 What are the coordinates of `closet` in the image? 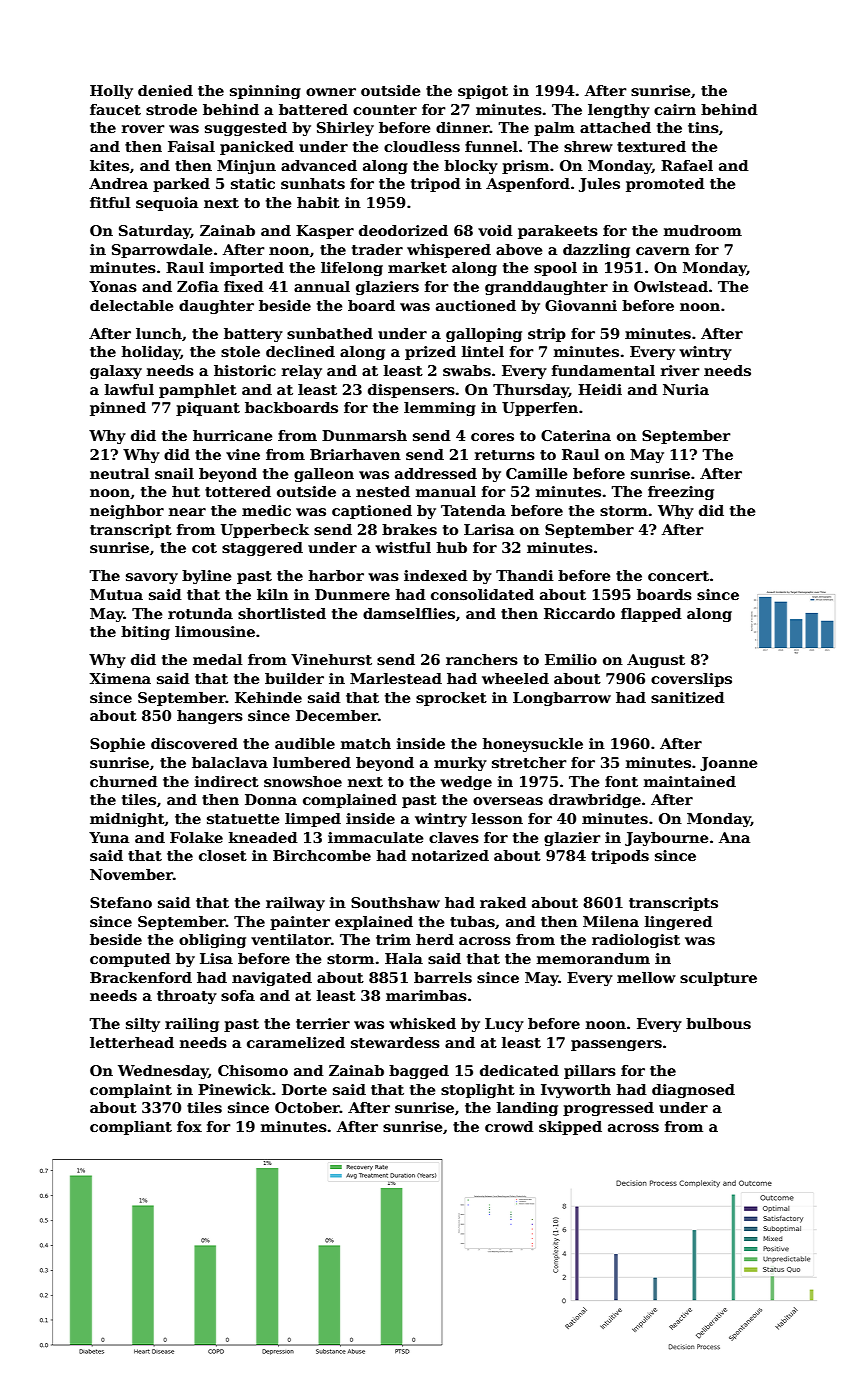 It's located at (223, 855).
